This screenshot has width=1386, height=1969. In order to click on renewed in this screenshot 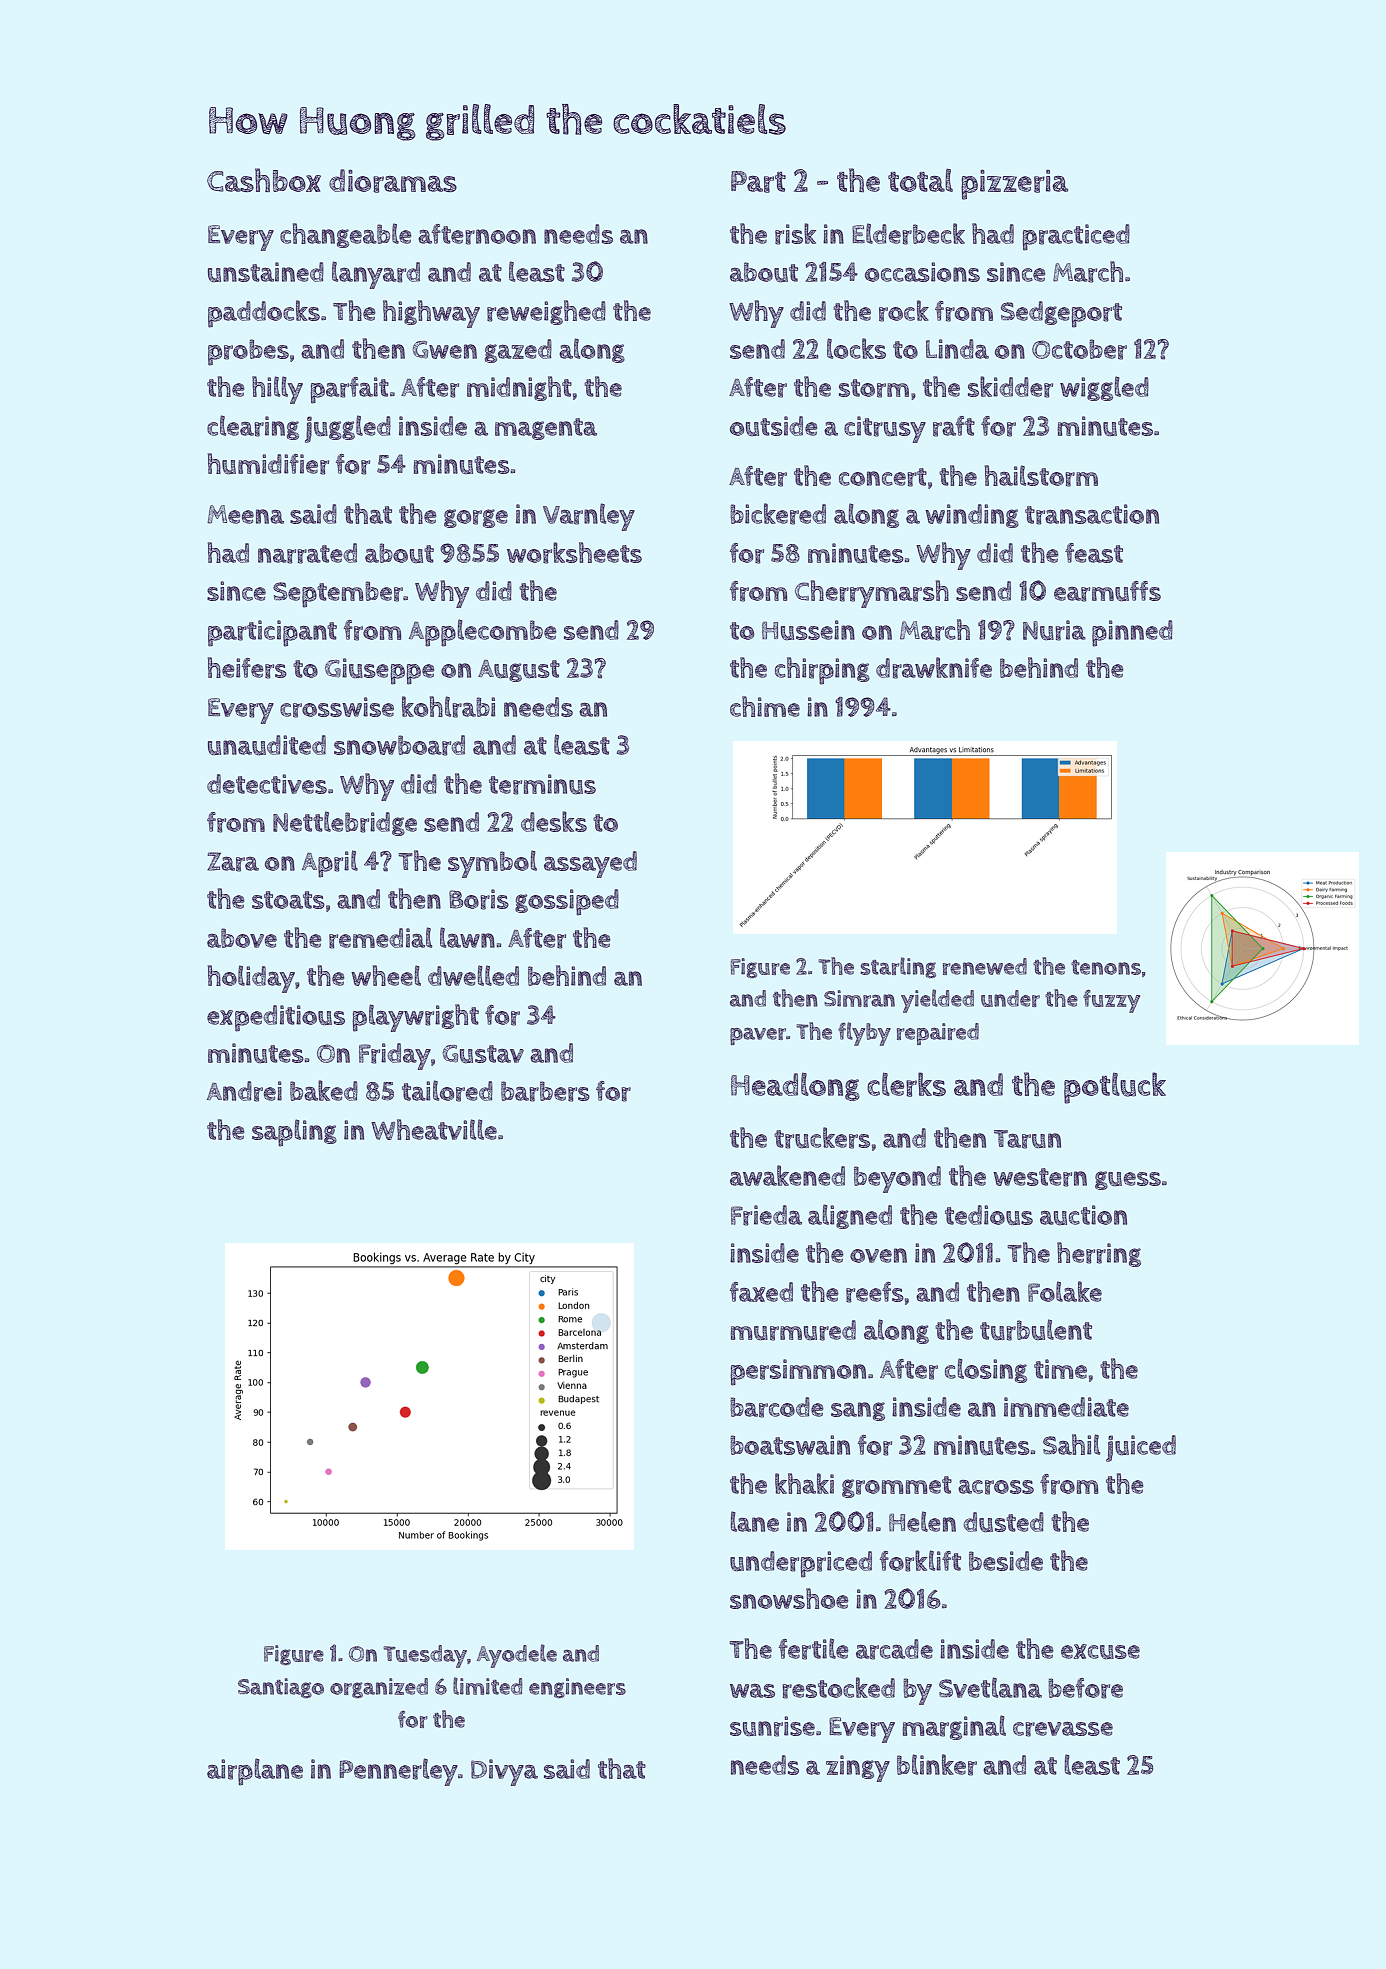, I will do `click(985, 966)`.
